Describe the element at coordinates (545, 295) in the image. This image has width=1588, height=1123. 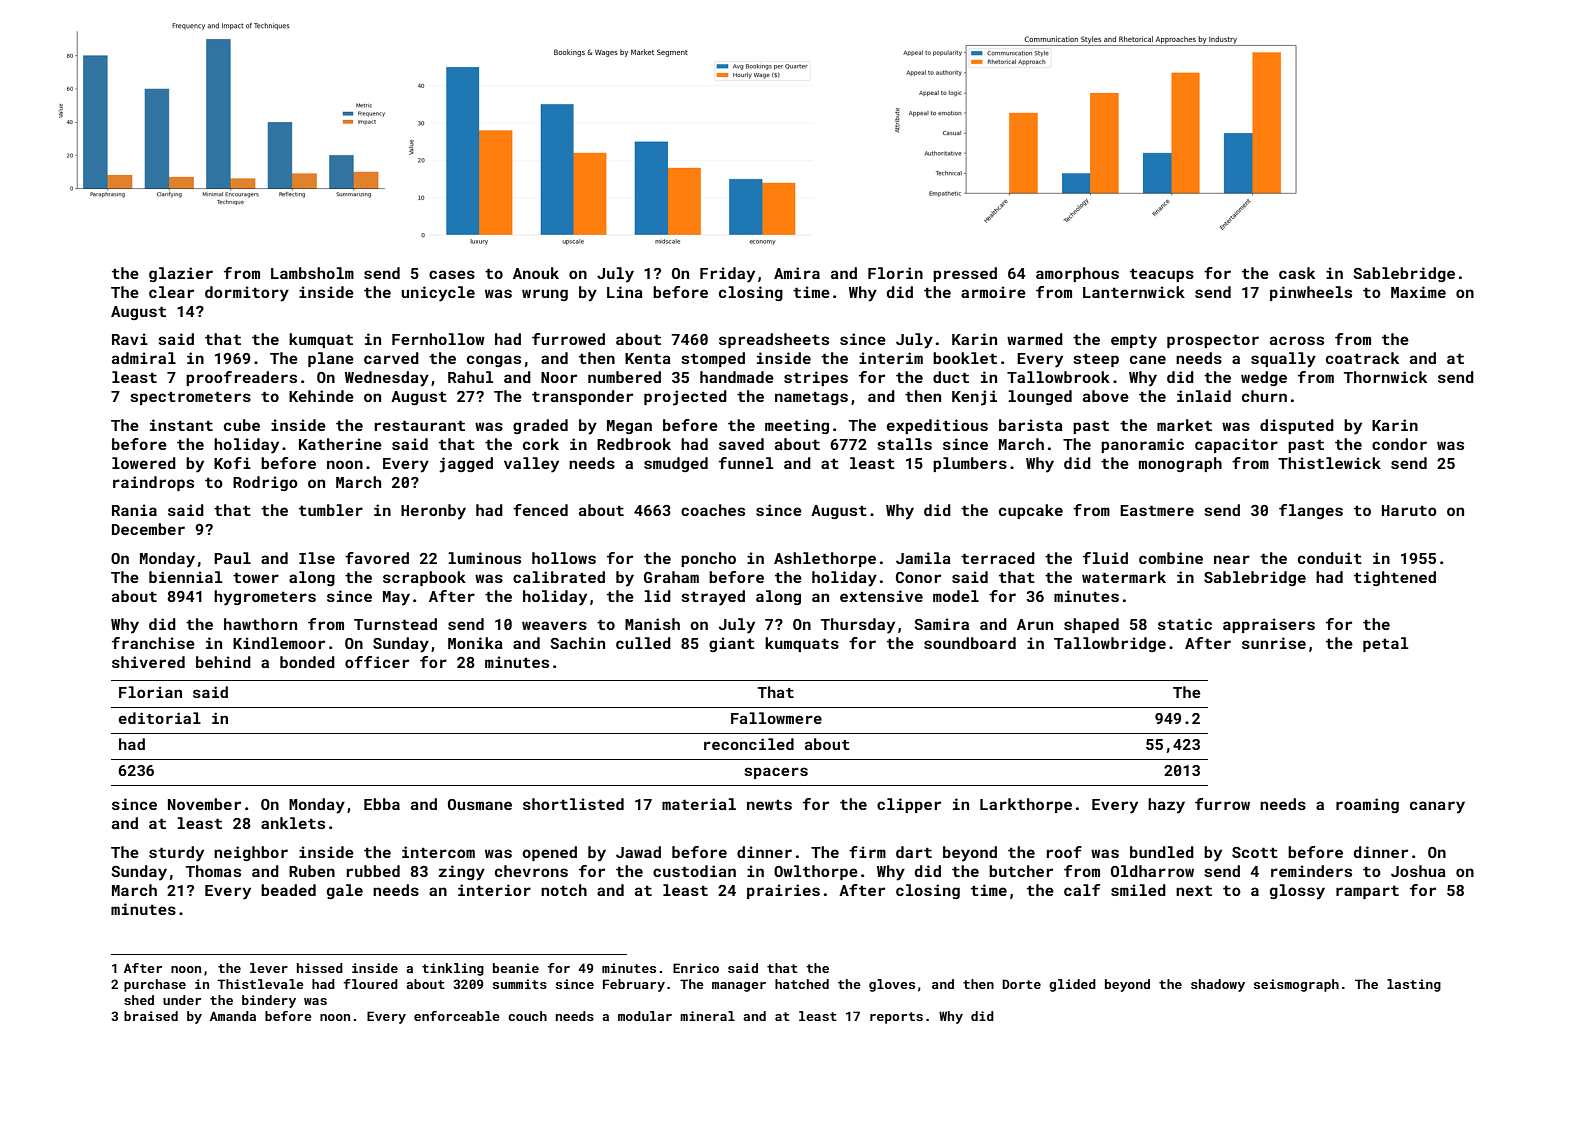
I see `wrung` at that location.
